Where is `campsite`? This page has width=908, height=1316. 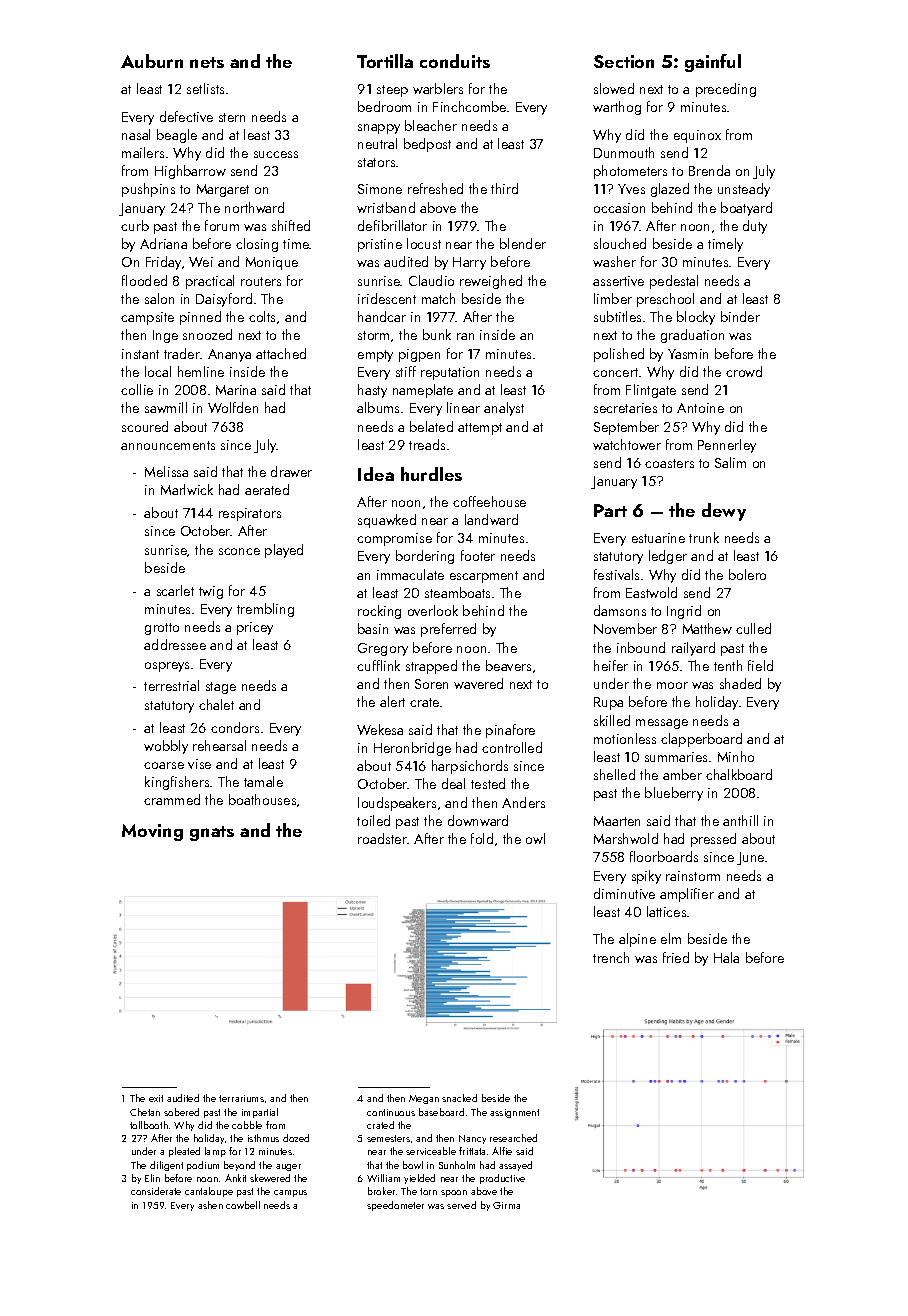 campsite is located at coordinates (147, 318).
